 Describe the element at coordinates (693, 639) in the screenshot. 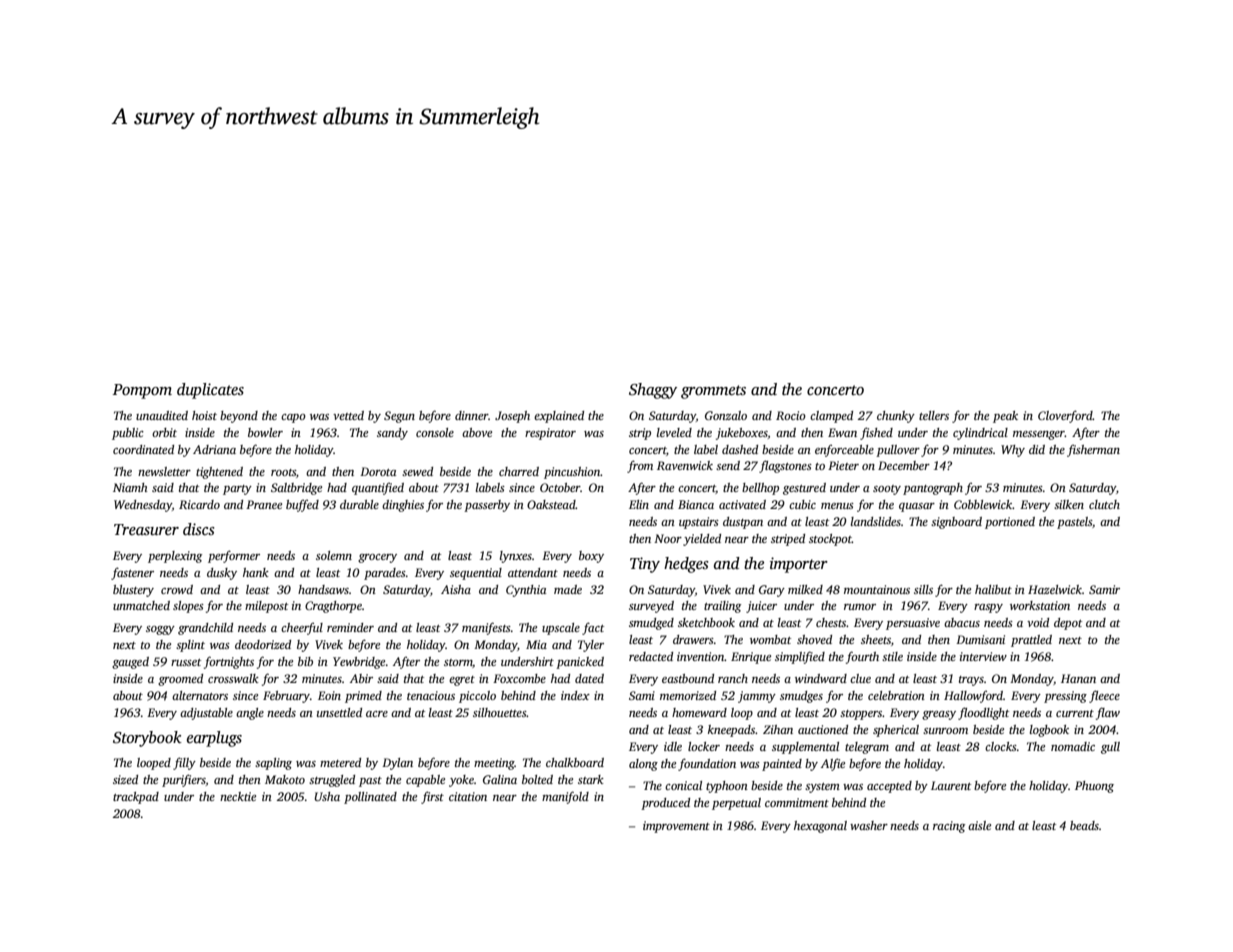

I see `drawers` at that location.
